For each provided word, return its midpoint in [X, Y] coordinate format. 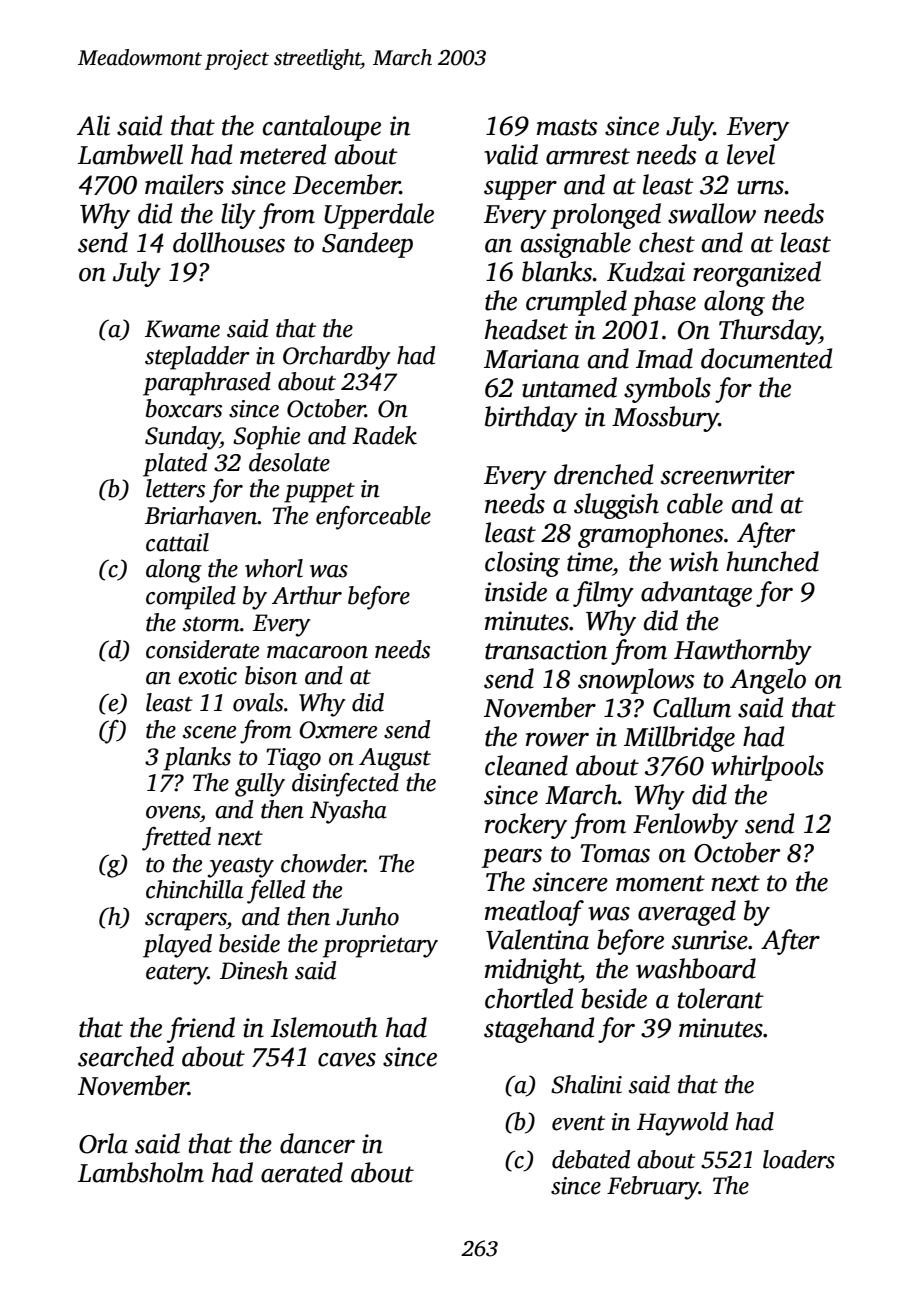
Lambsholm [141, 1172]
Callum [692, 707]
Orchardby [337, 358]
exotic [207, 676]
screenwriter [728, 475]
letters [175, 488]
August [395, 759]
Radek [384, 435]
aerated [302, 1172]
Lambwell [130, 154]
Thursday [769, 332]
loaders [799, 1159]
